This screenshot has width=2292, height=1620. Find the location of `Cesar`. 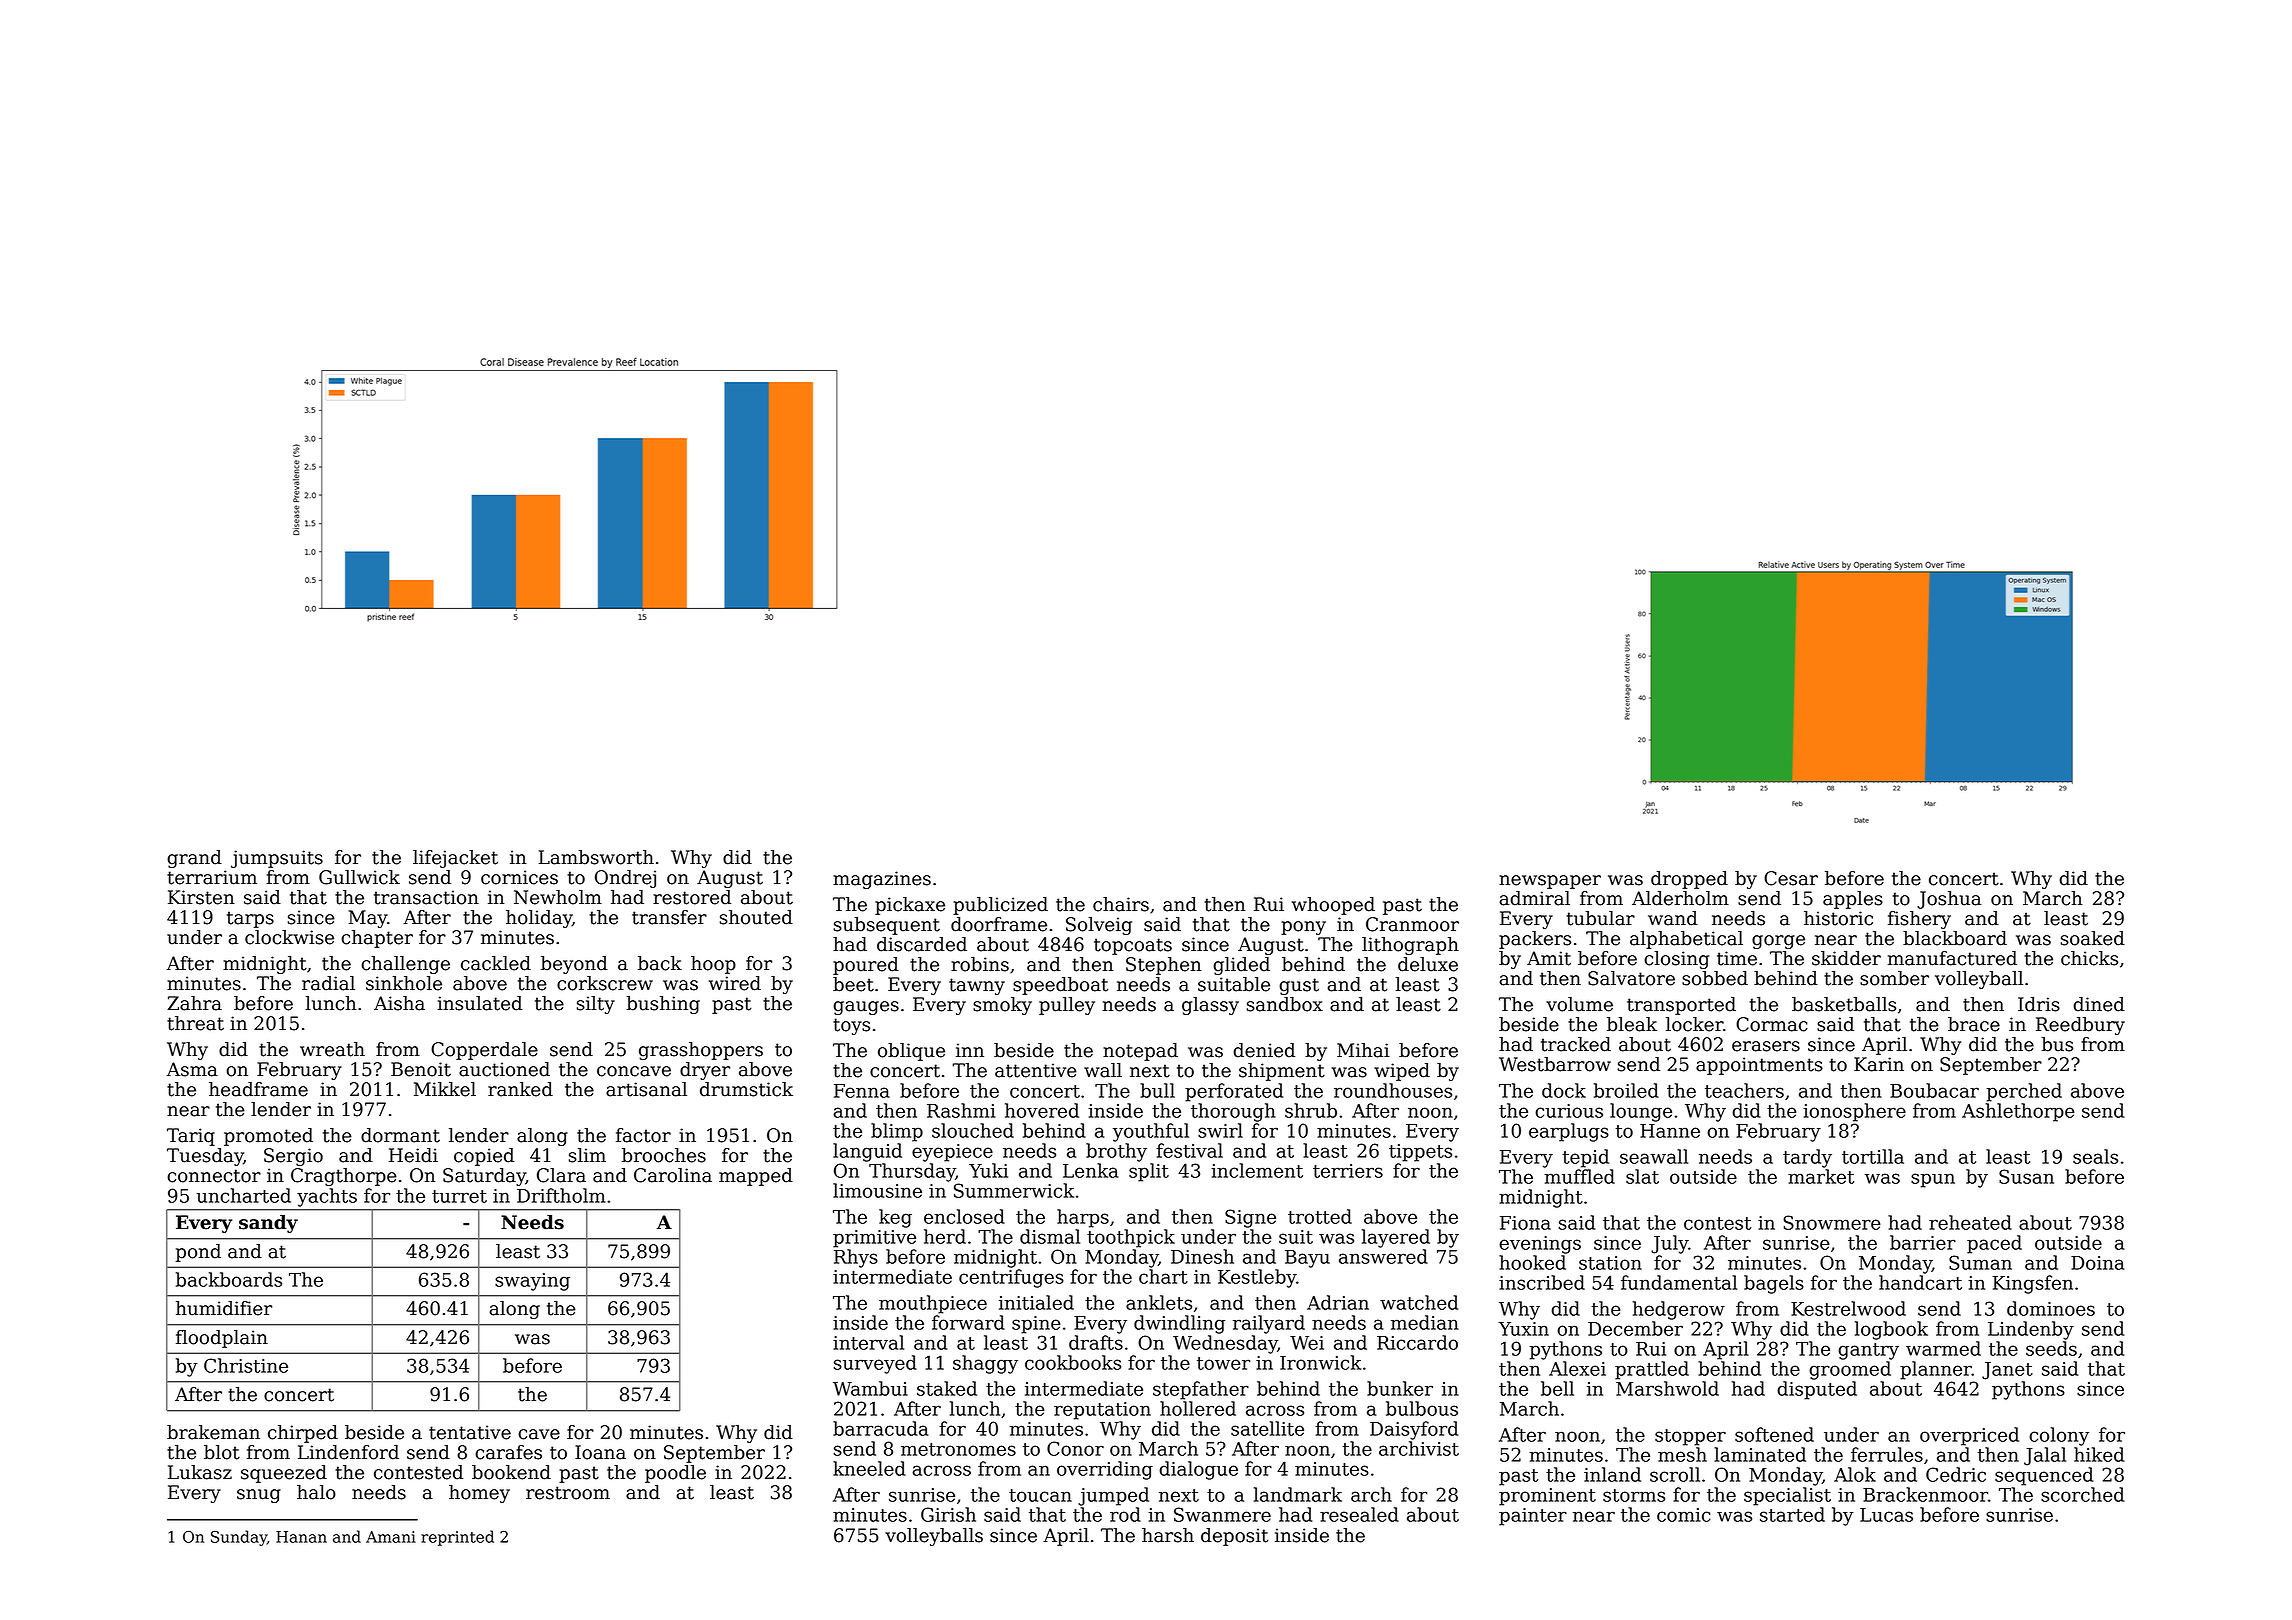

Cesar is located at coordinates (1791, 878).
